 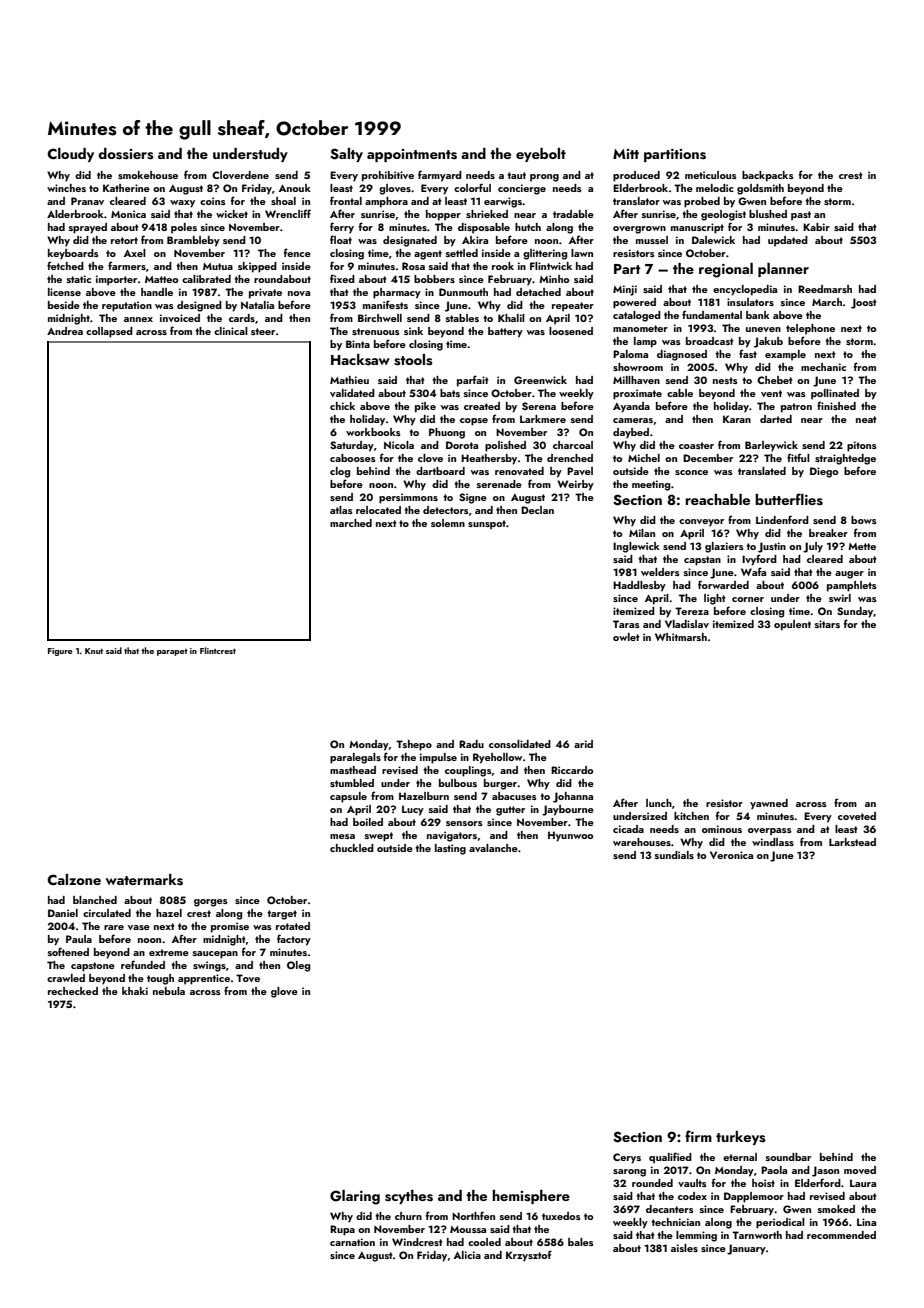 I want to click on Reedmarsh, so click(x=825, y=289).
